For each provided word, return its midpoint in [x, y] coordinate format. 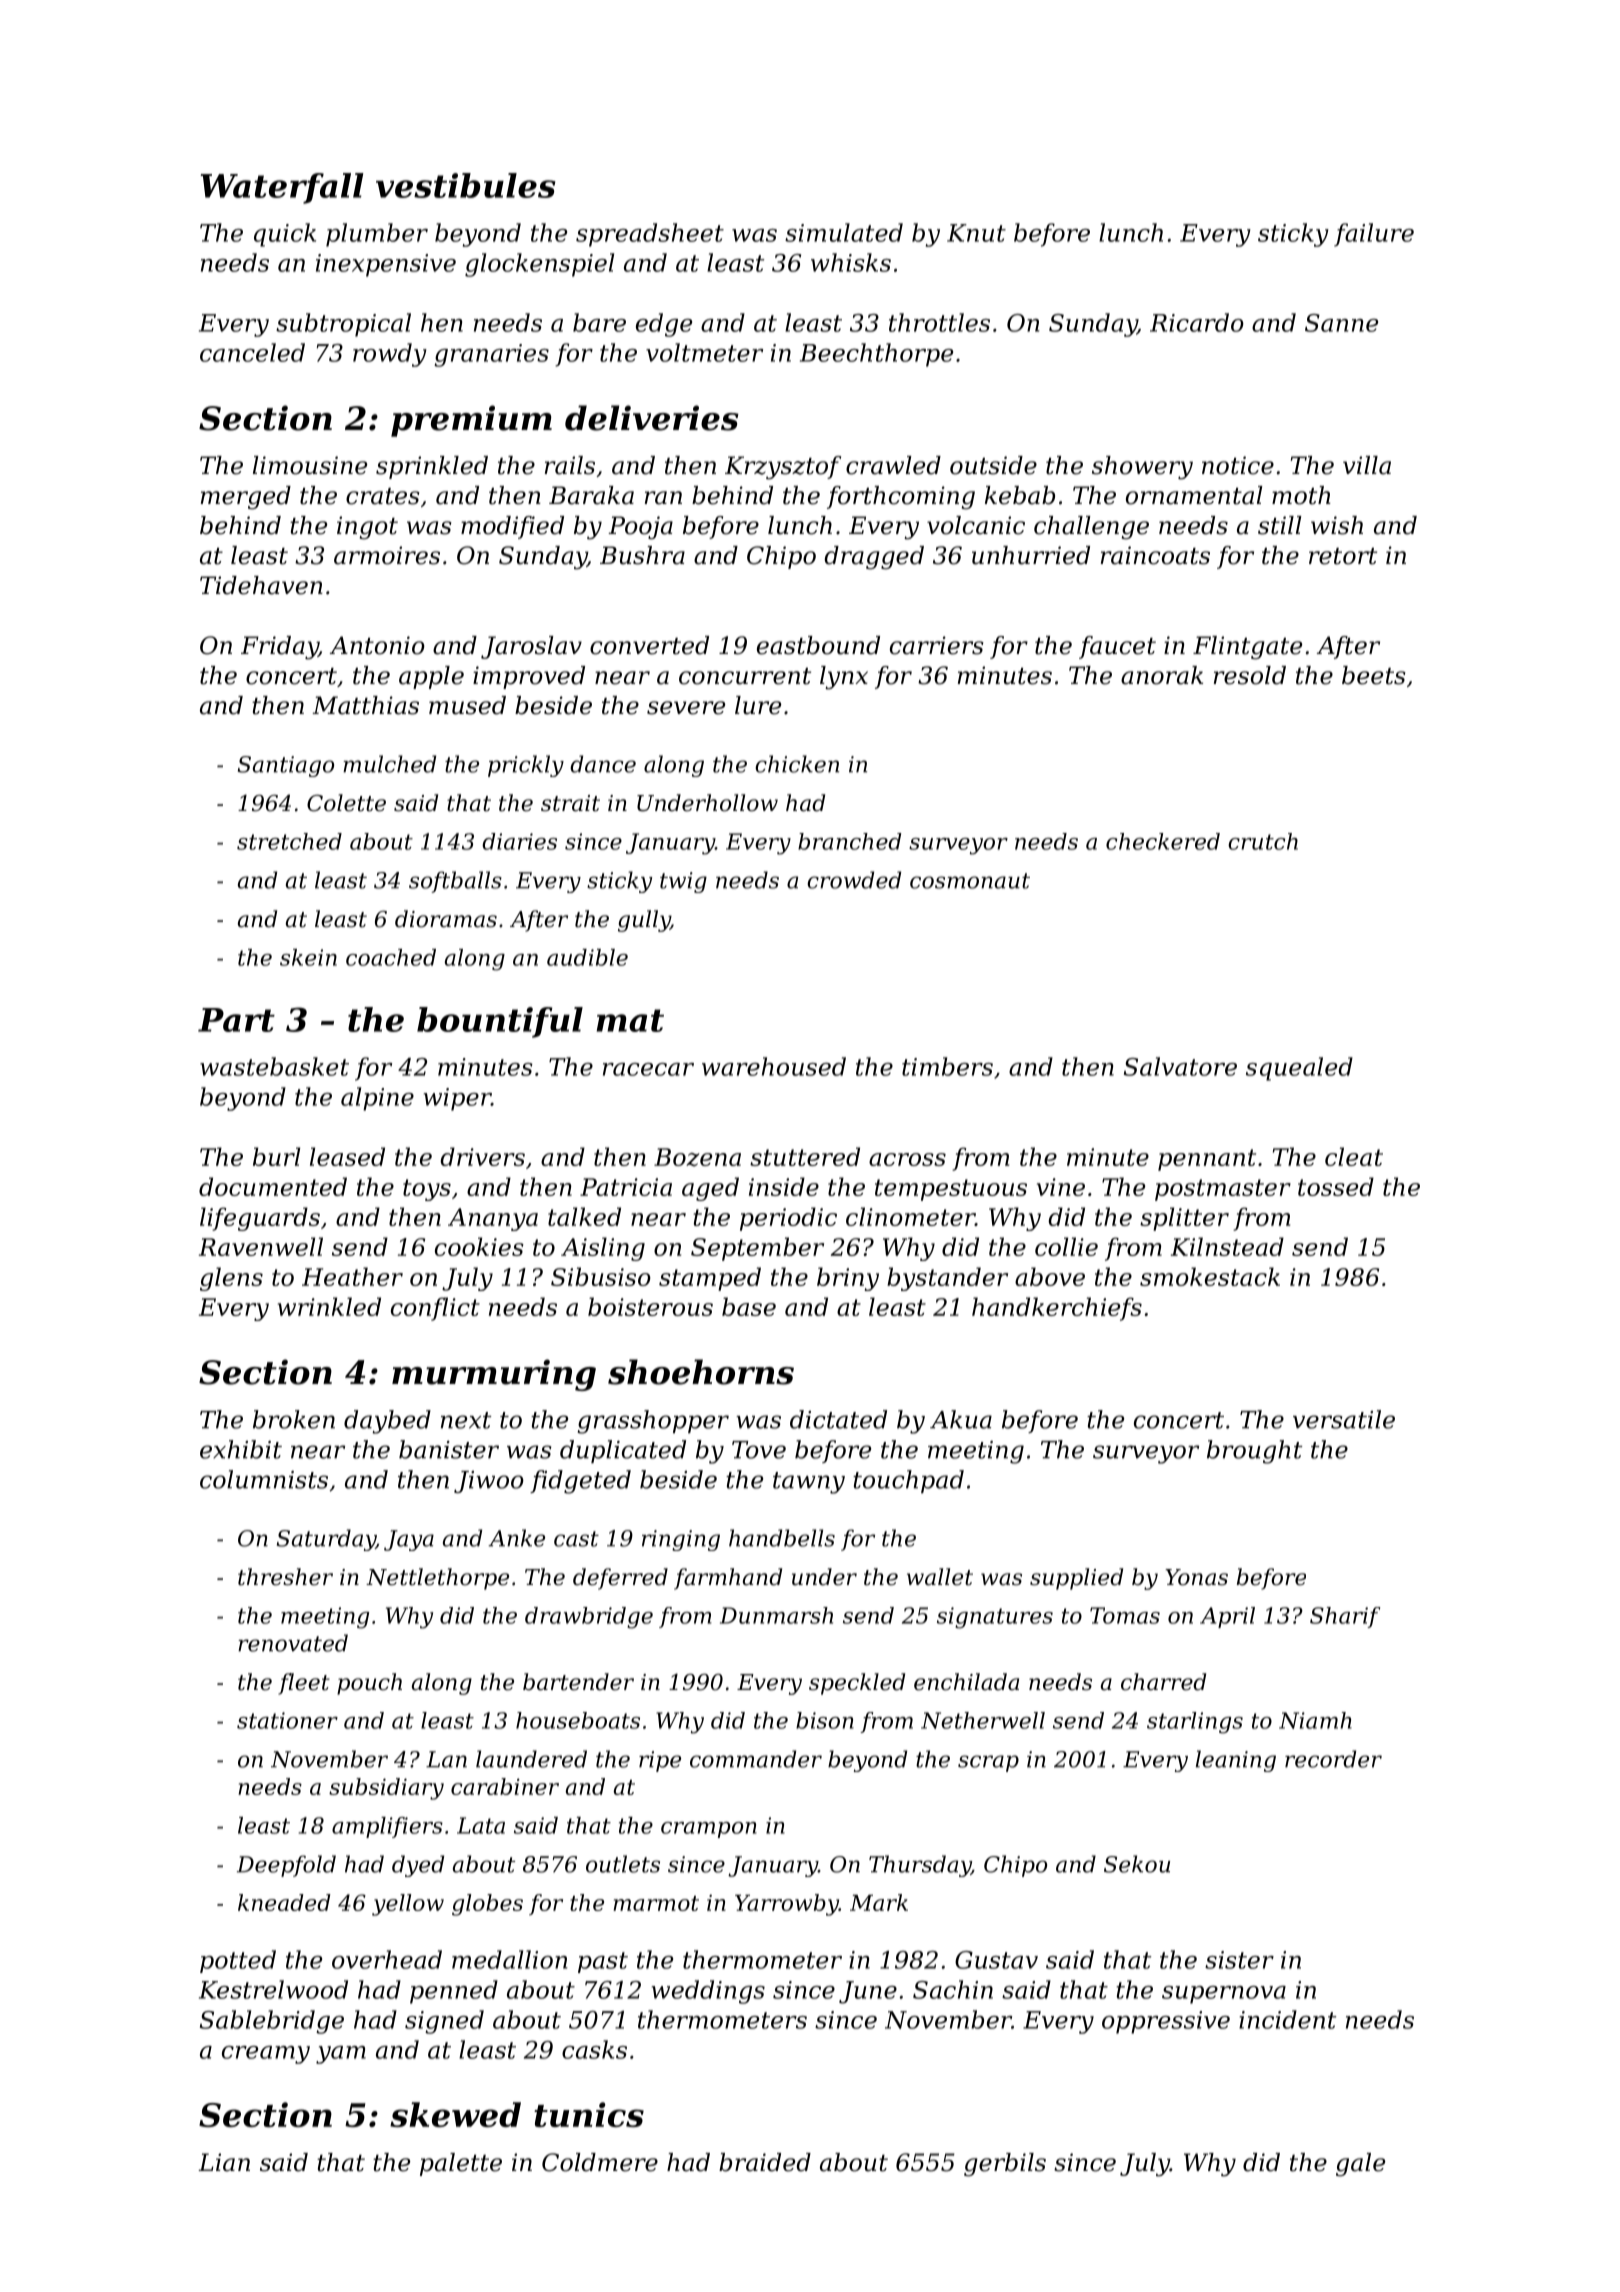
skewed [455, 2114]
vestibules [466, 185]
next [466, 1420]
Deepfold [286, 1866]
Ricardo [1197, 322]
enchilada [966, 1682]
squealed [1299, 1069]
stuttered [805, 1156]
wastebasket [274, 1066]
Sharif [1345, 1617]
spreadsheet [650, 235]
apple [431, 677]
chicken [797, 764]
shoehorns [701, 1372]
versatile [1344, 1419]
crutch [1263, 841]
